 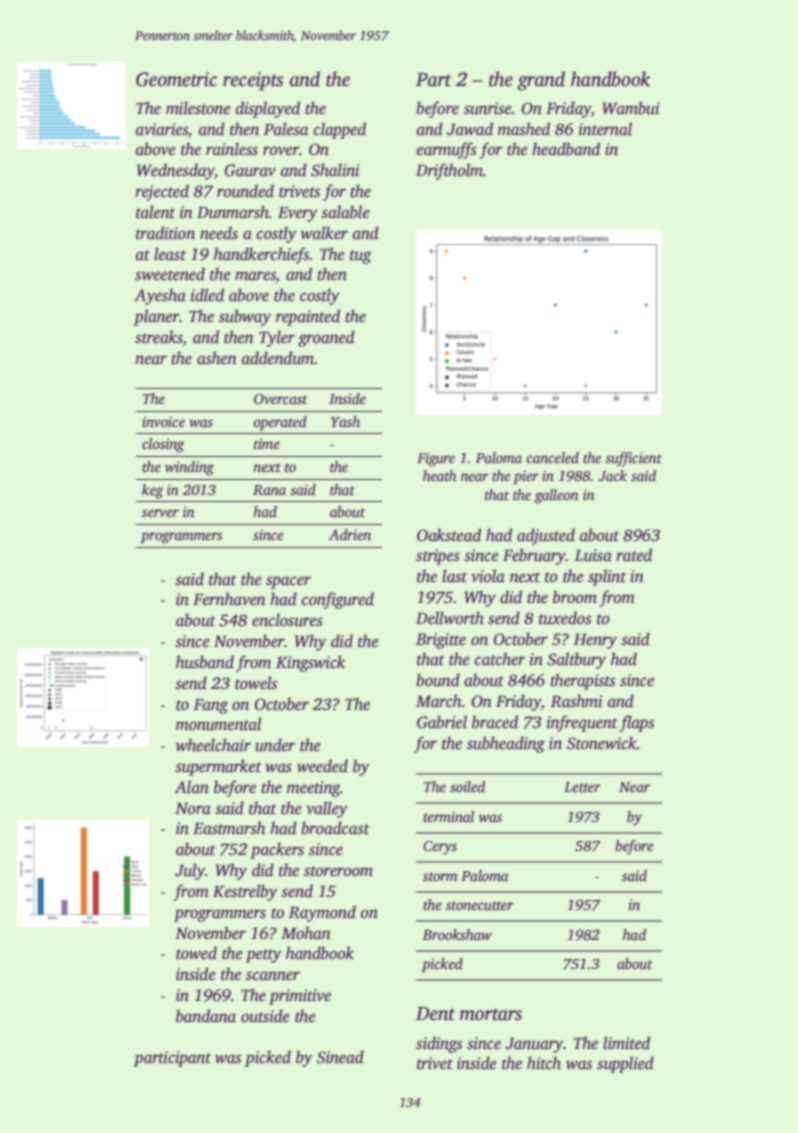 I want to click on Fernhaven, so click(x=229, y=599).
